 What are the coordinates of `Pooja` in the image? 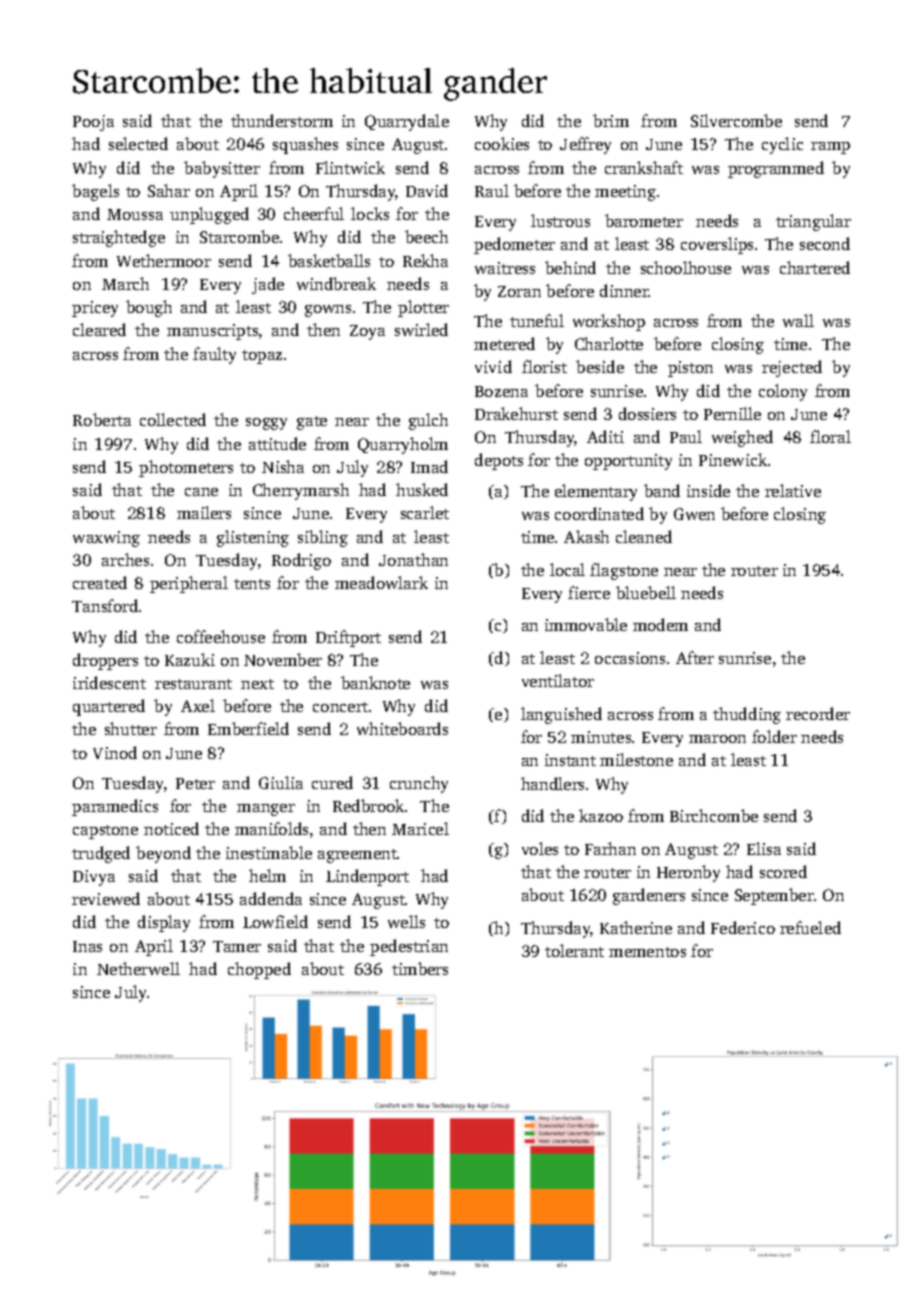 It's located at (93, 123).
